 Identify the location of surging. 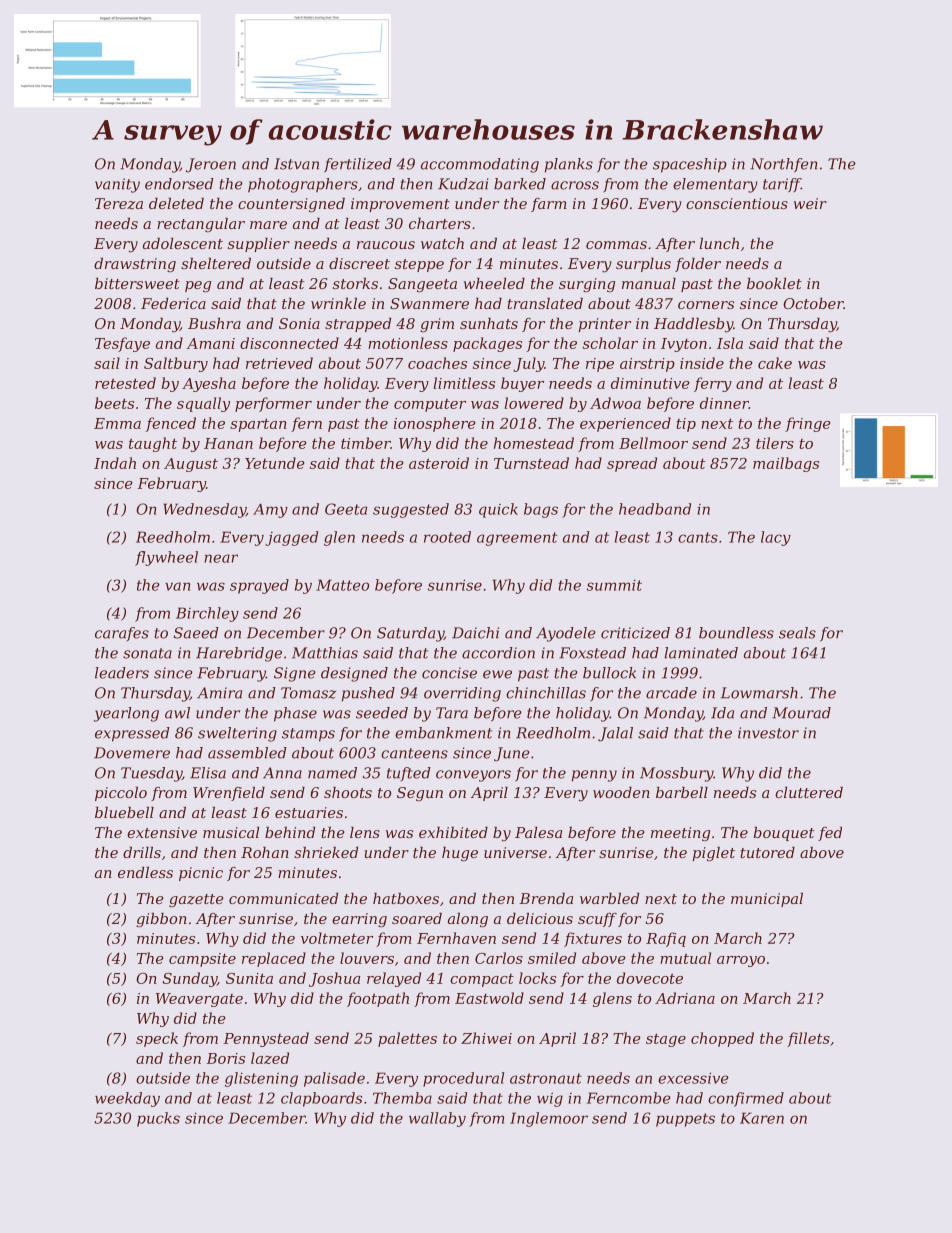
(587, 285).
